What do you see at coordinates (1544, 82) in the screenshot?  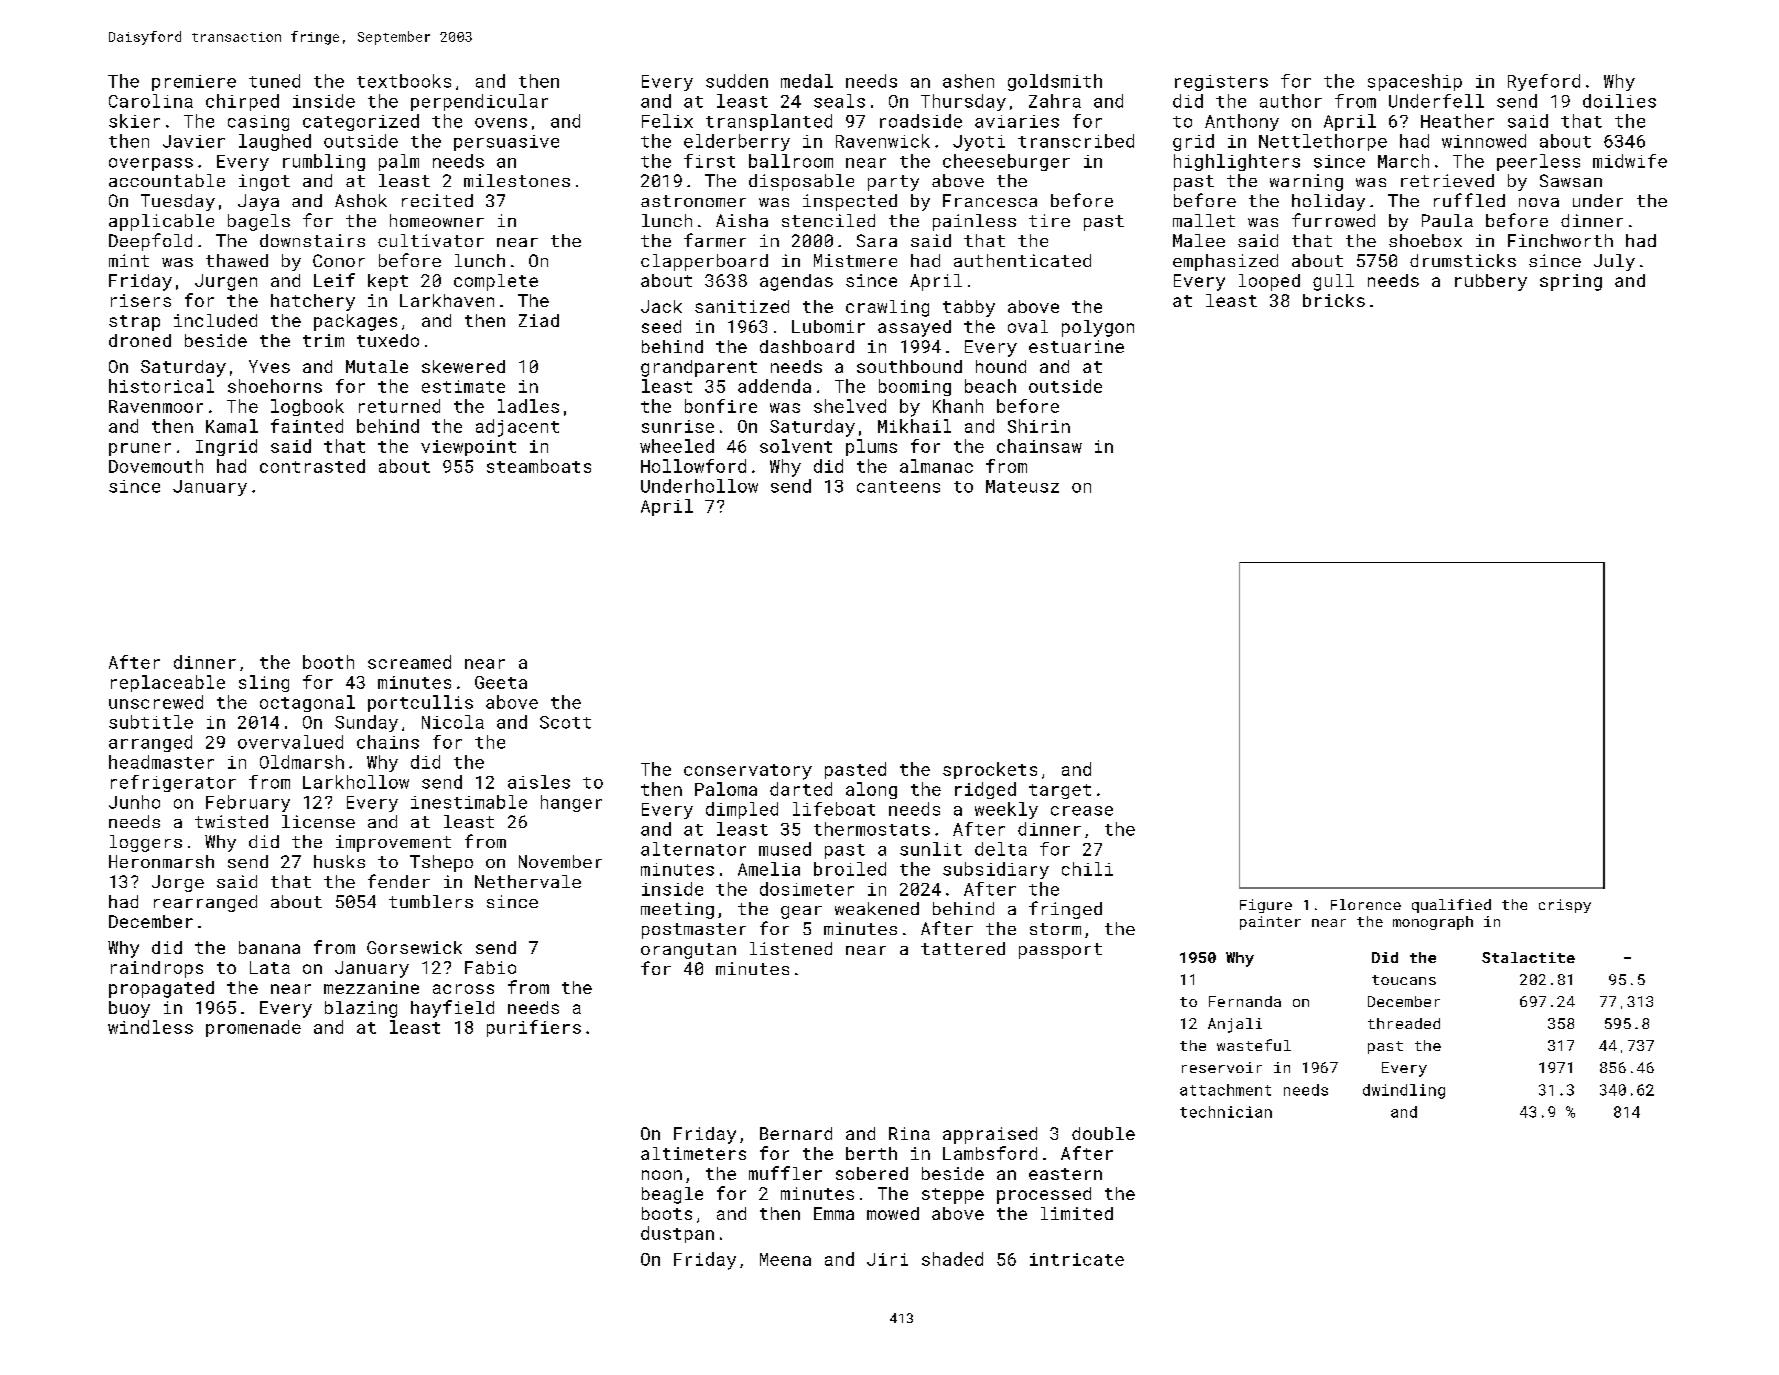 I see `Ryeford` at bounding box center [1544, 82].
